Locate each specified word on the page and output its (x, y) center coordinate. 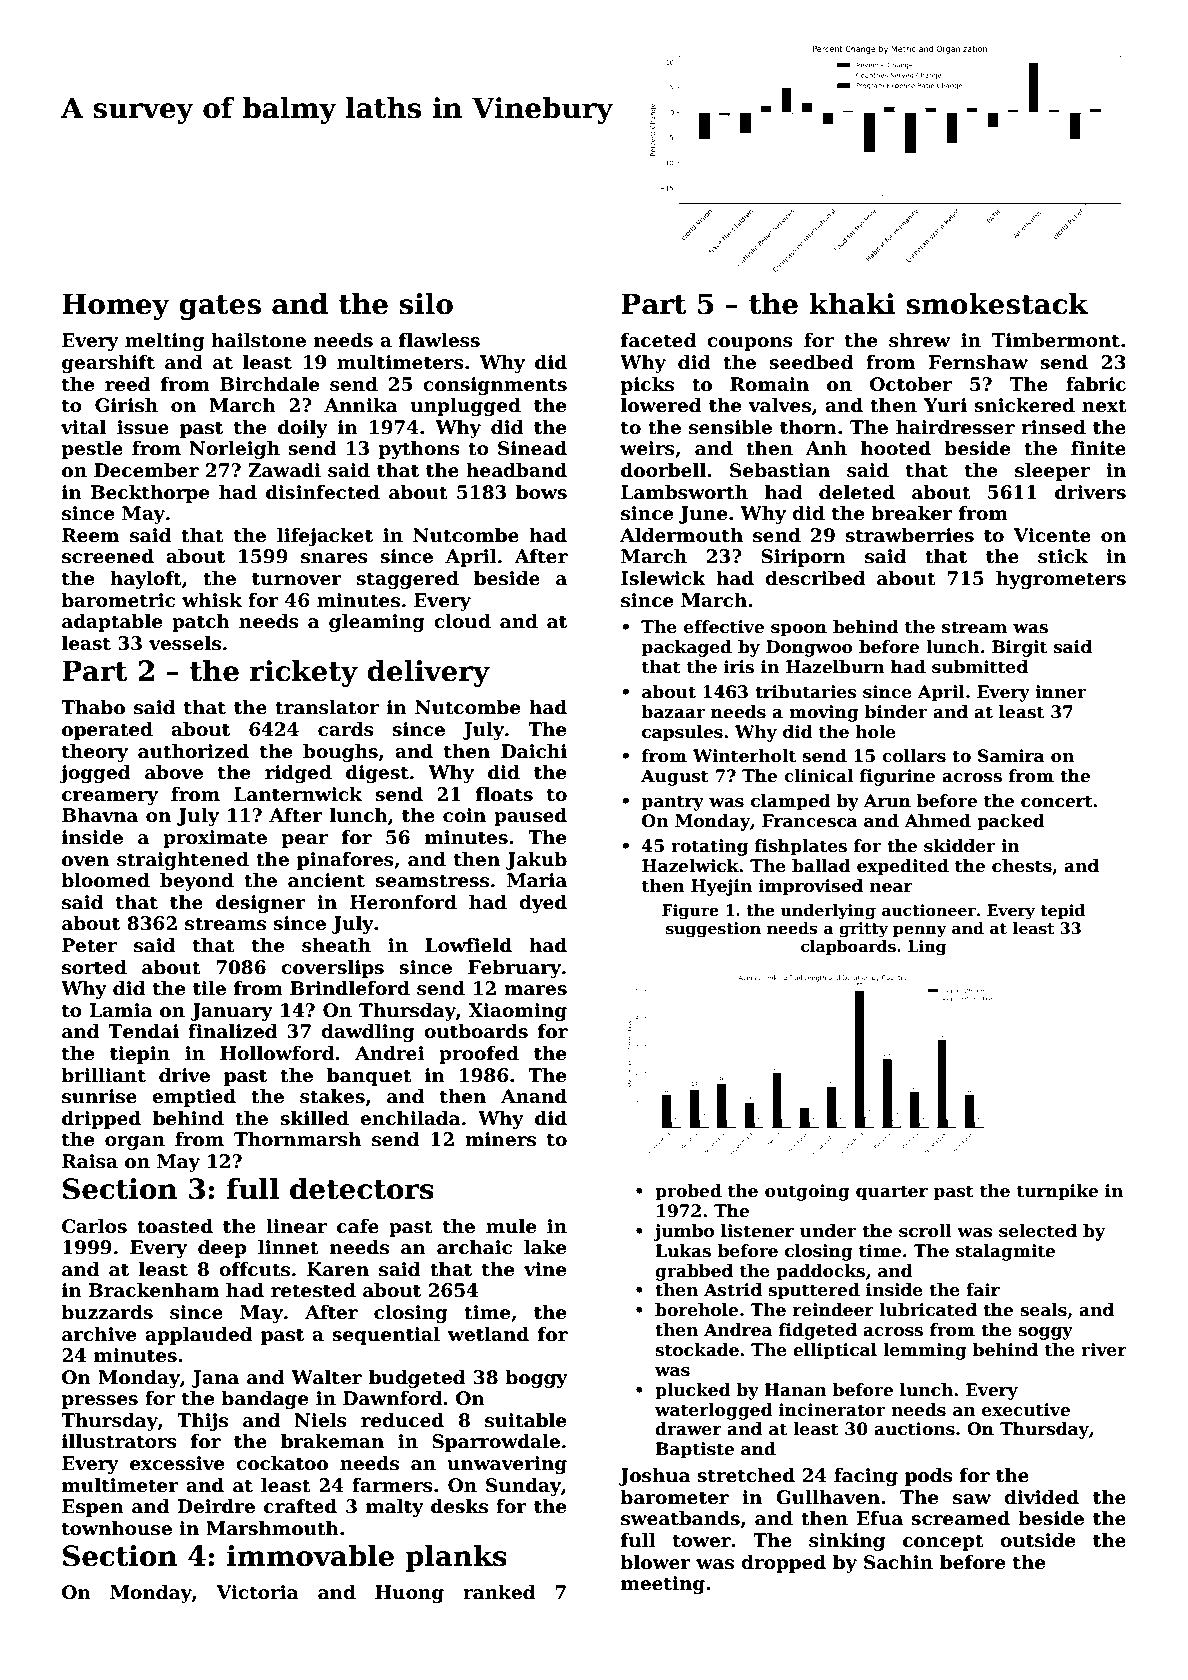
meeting (663, 1585)
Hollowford (277, 1053)
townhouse (117, 1528)
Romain (769, 384)
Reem (90, 535)
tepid (1062, 911)
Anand (534, 1096)
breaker (912, 513)
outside (1037, 1540)
